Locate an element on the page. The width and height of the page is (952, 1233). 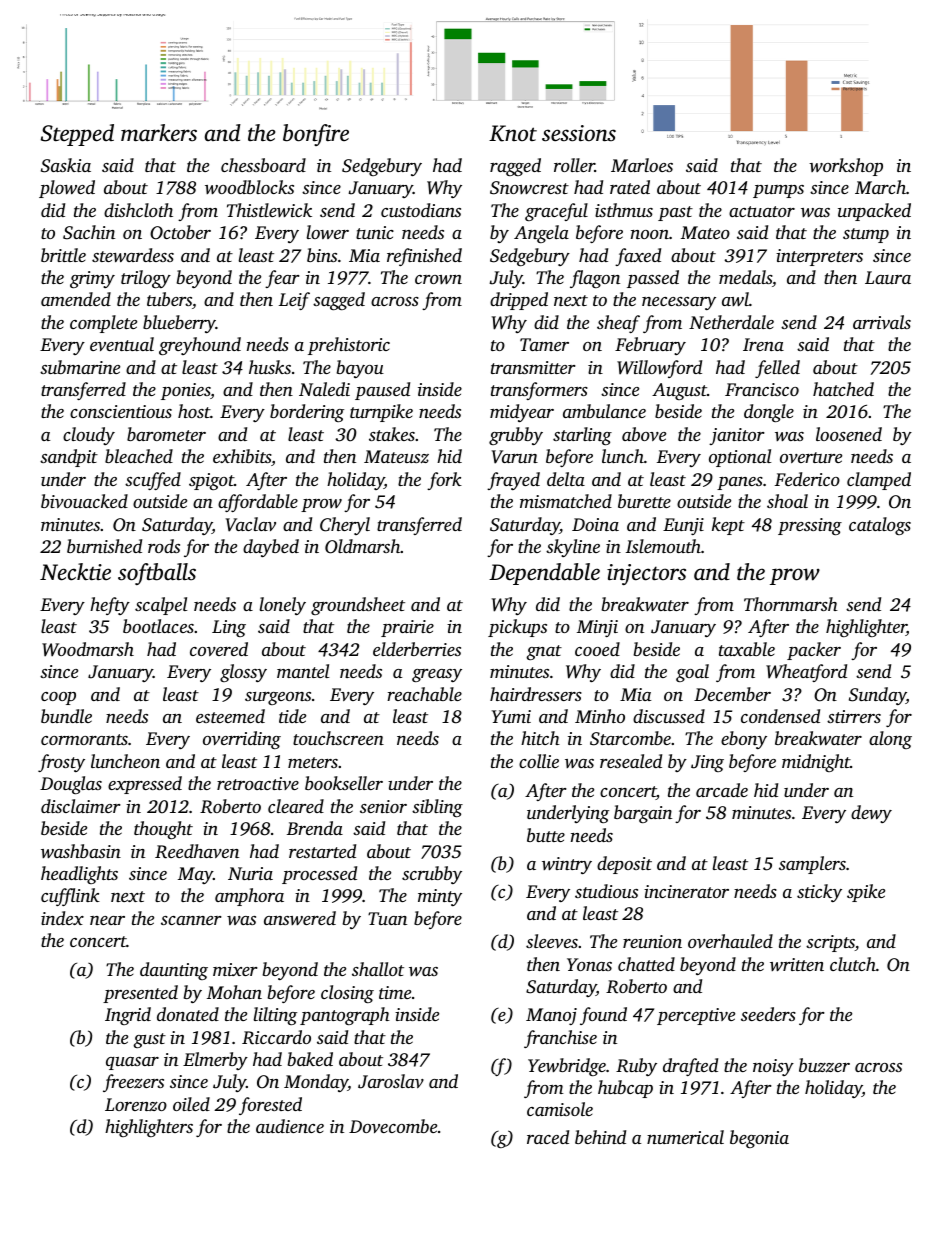
Lorenzo is located at coordinates (136, 1104).
